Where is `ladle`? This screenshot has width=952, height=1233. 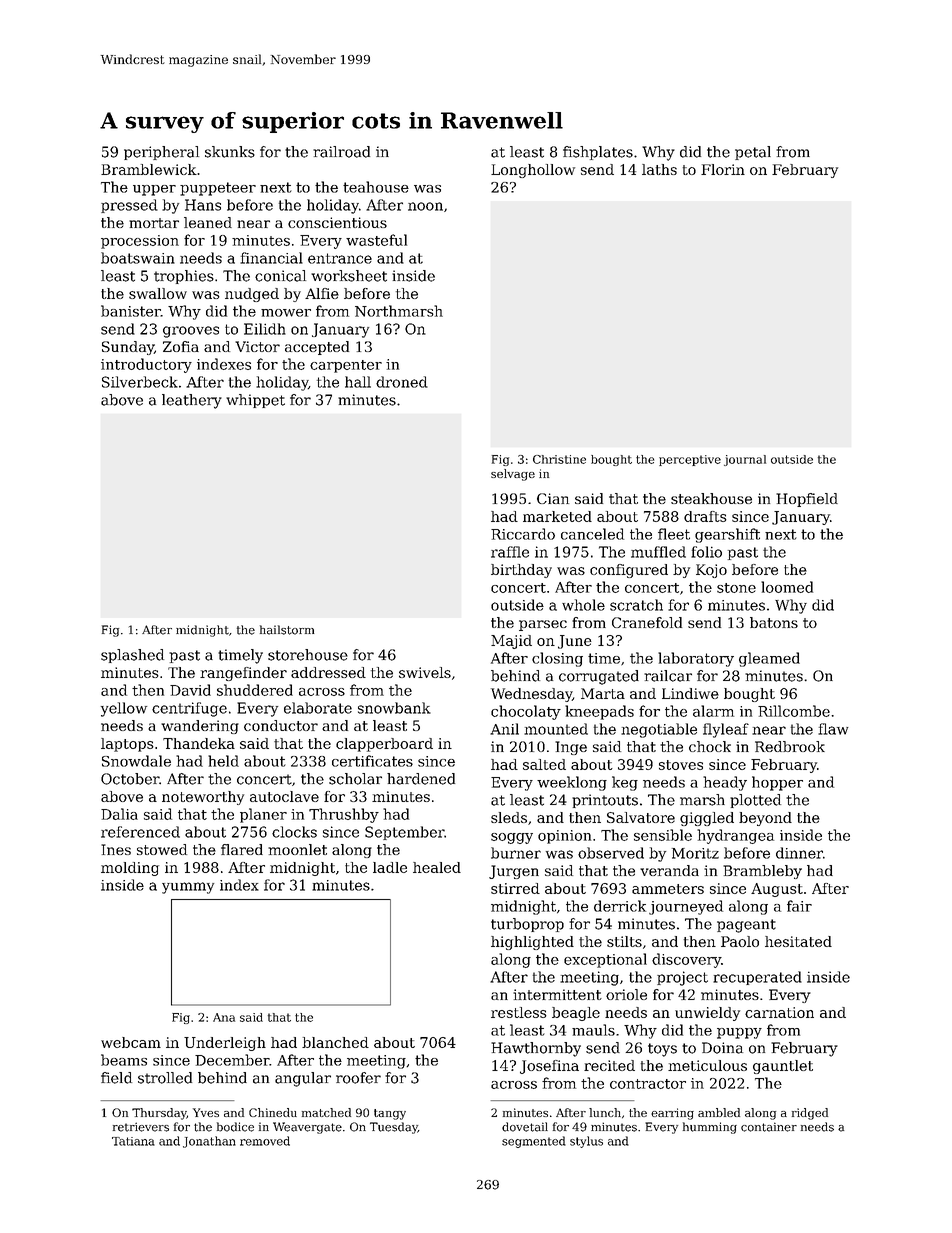 ladle is located at coordinates (390, 867).
